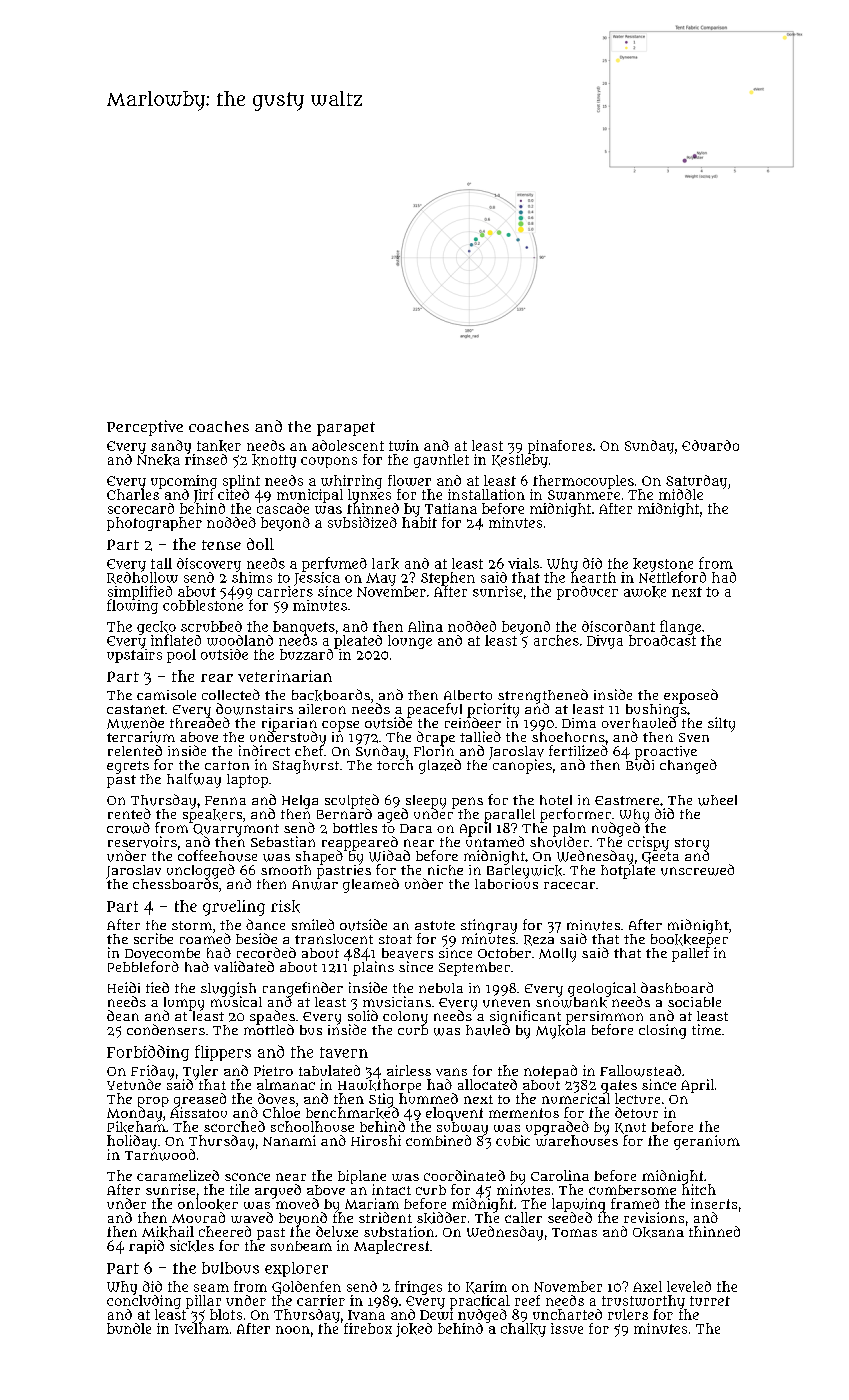 The image size is (849, 1400). What do you see at coordinates (129, 1328) in the screenshot?
I see `bundle` at bounding box center [129, 1328].
